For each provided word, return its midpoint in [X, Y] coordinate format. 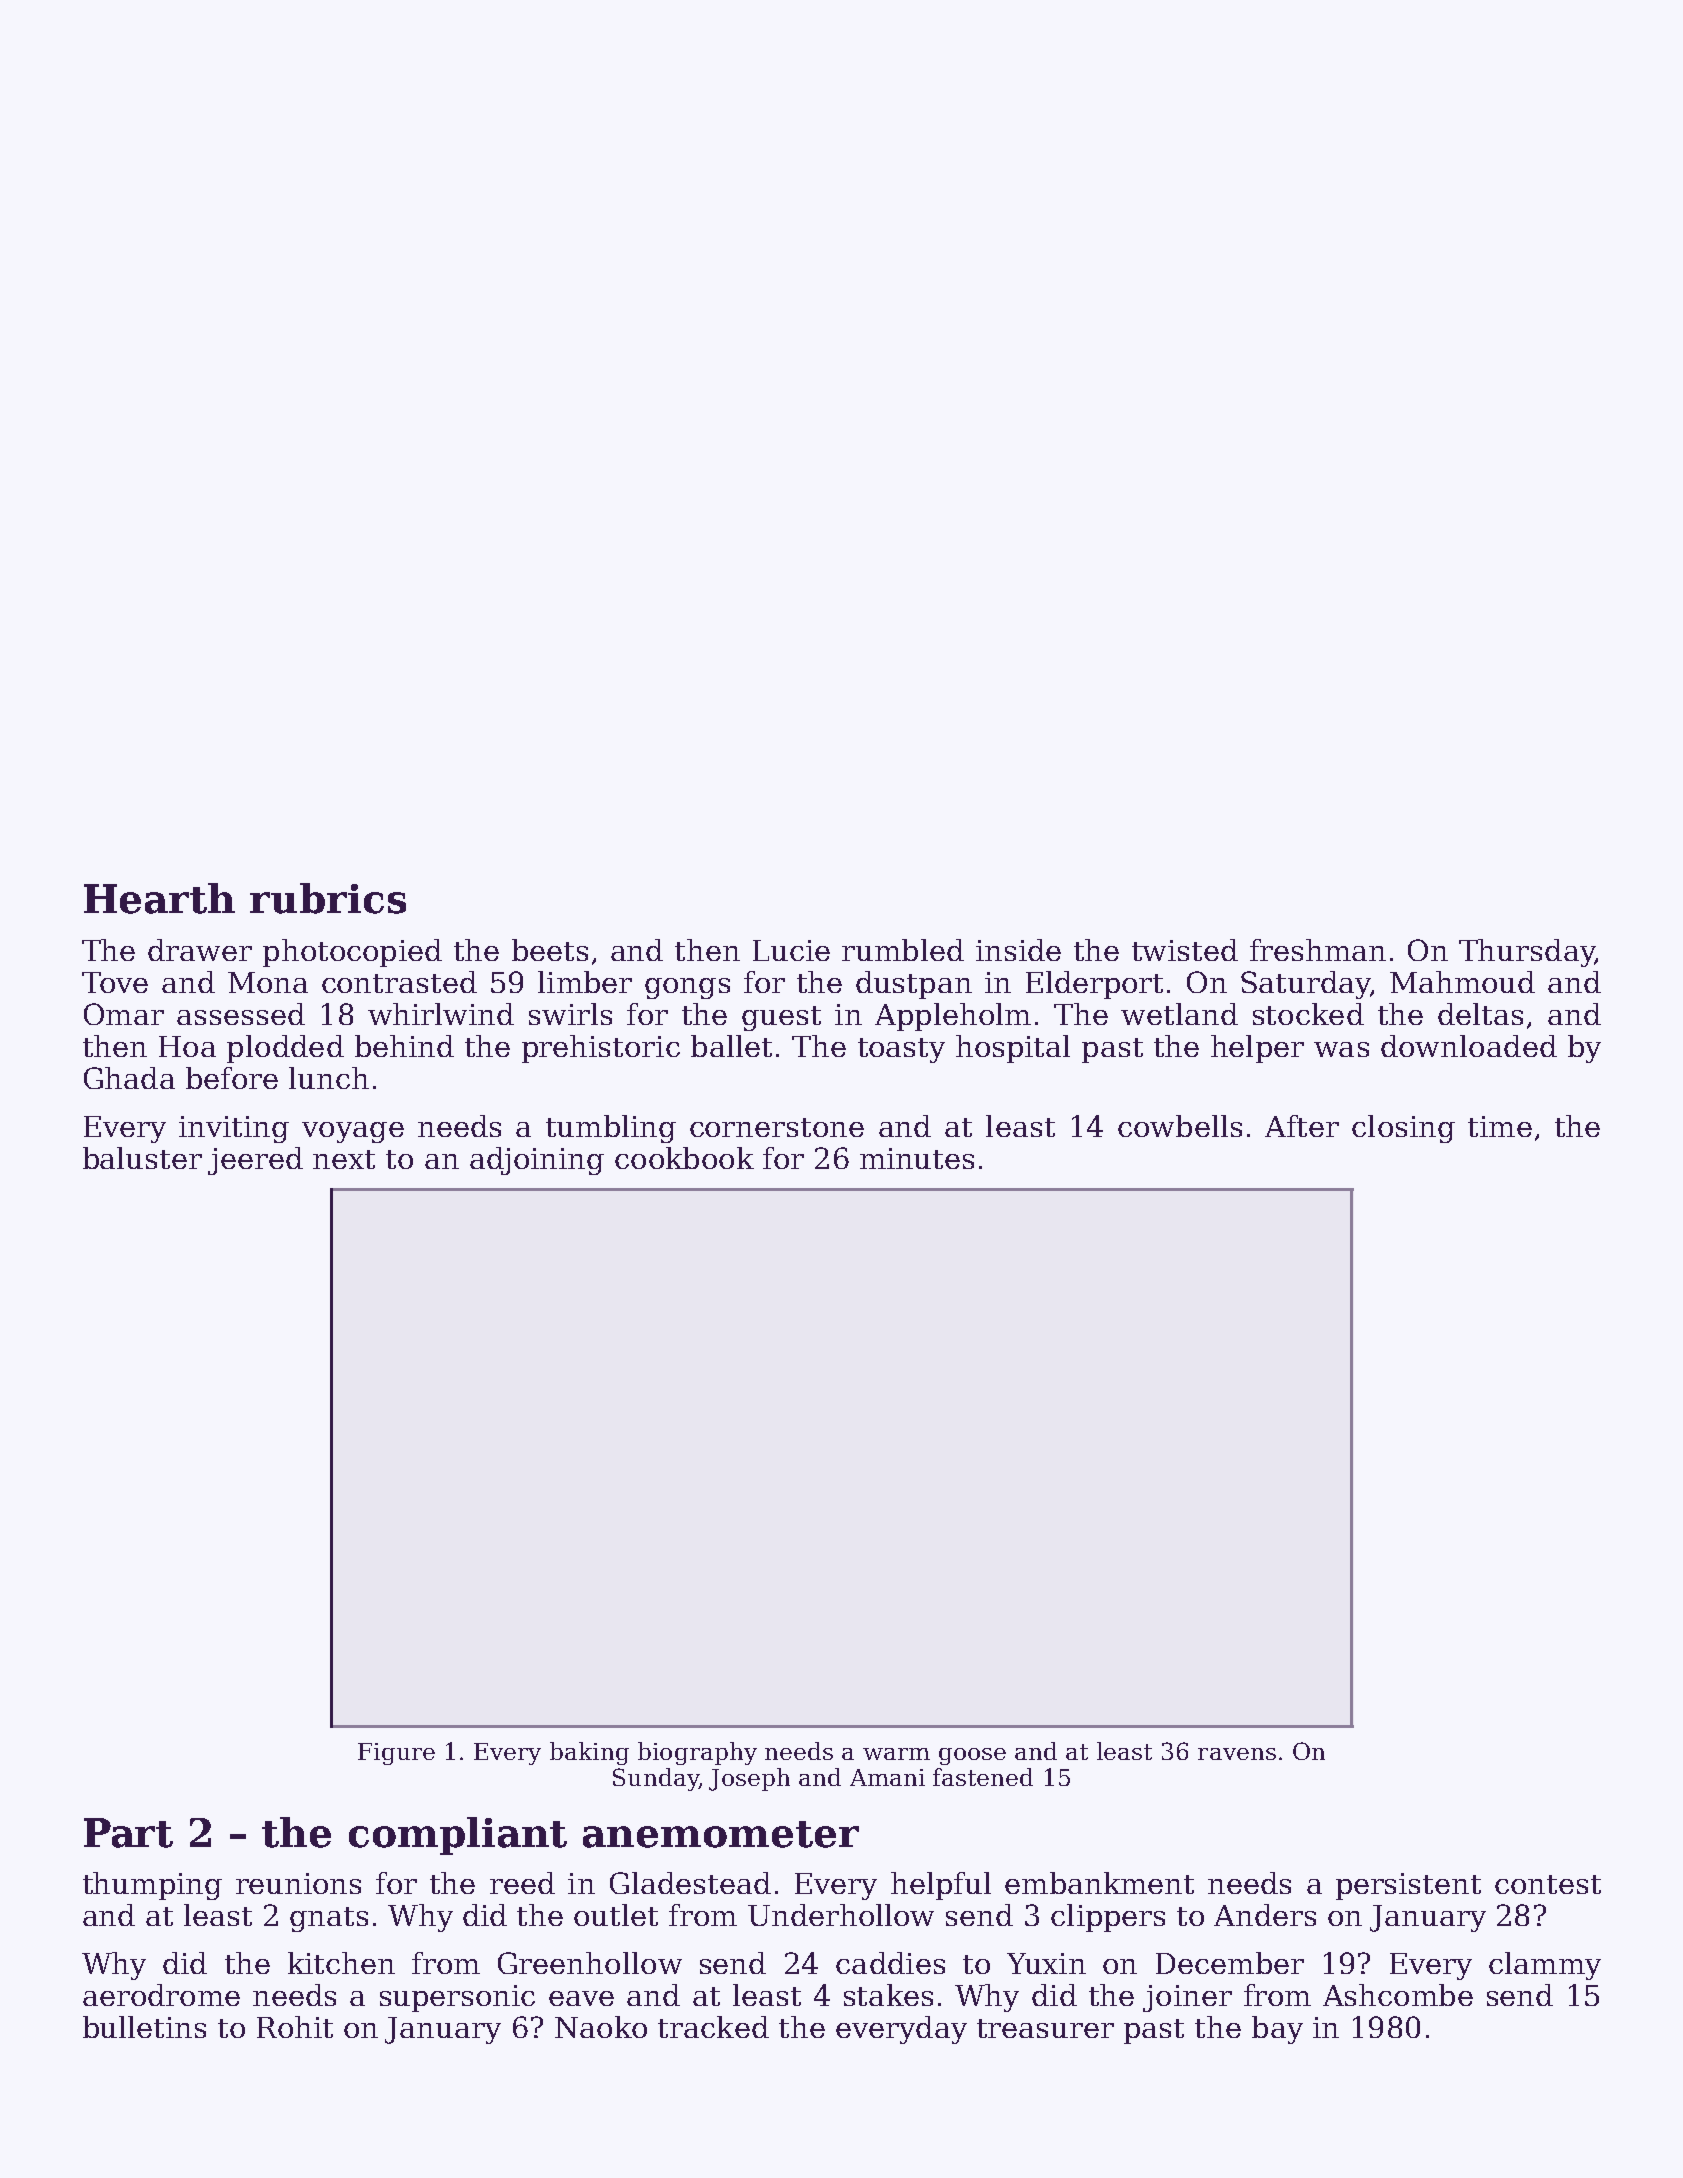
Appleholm [953, 1017]
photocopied [352, 953]
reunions [298, 1883]
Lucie [791, 950]
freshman [1318, 950]
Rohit [295, 2027]
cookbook [684, 1158]
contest [1548, 1884]
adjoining [537, 1161]
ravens [1237, 1754]
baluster [142, 1158]
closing [1403, 1129]
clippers [1108, 1918]
